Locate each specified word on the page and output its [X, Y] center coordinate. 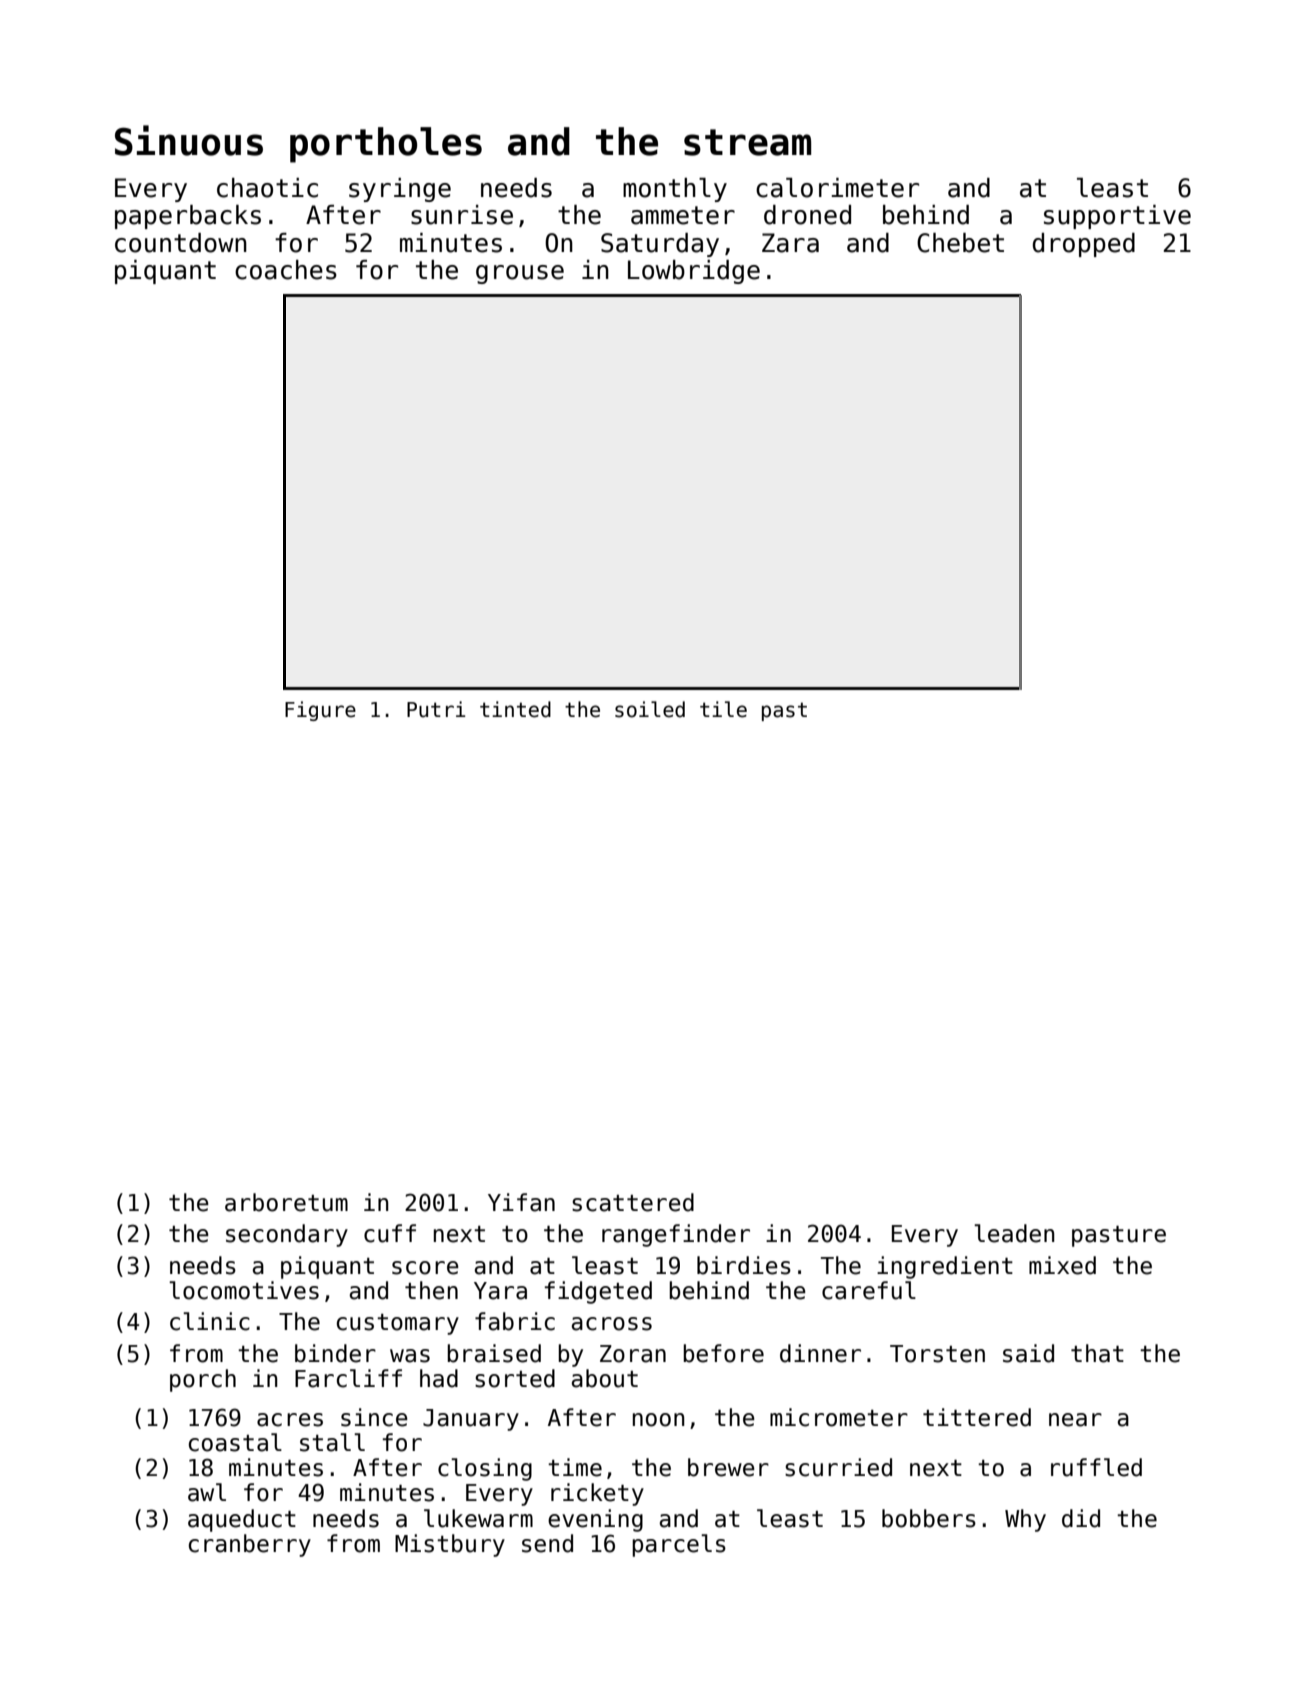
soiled [650, 709]
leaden [1014, 1233]
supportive [1117, 217]
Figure [320, 711]
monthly [675, 190]
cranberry [250, 1545]
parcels [679, 1545]
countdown [181, 243]
